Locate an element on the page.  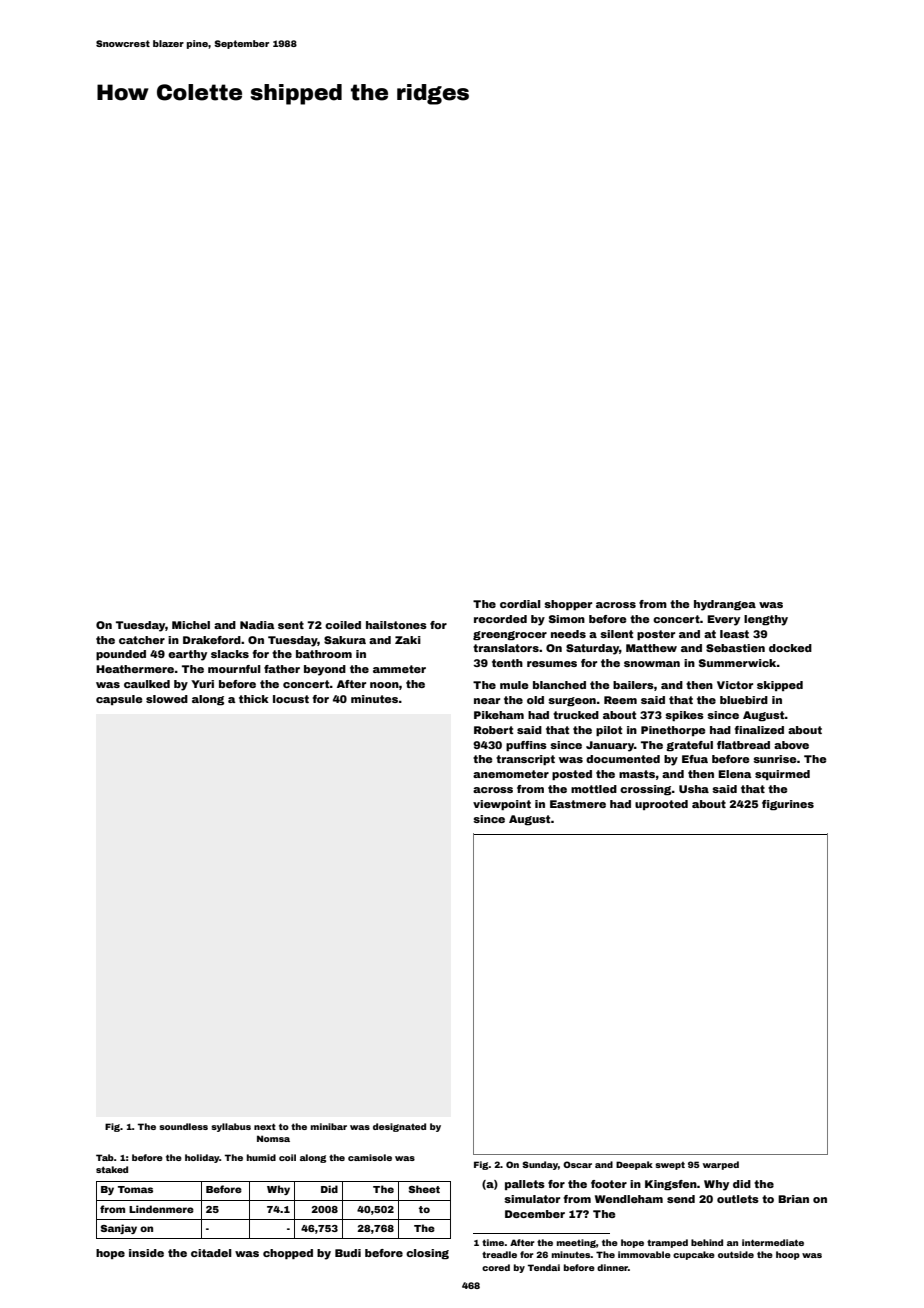
minibar is located at coordinates (329, 1126).
